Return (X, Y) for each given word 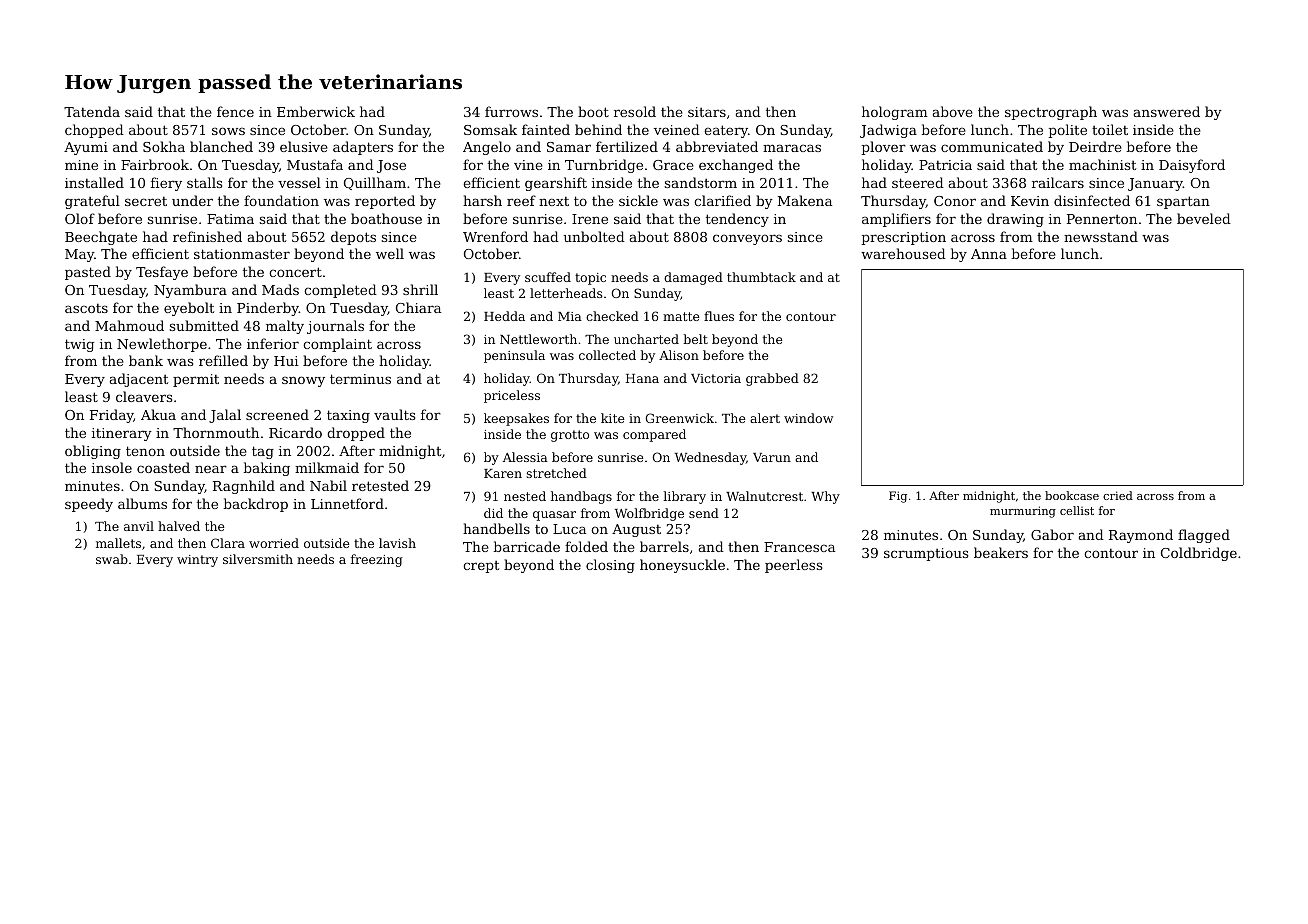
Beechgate (101, 238)
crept (481, 567)
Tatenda (92, 111)
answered (1167, 111)
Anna (989, 254)
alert (765, 418)
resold (635, 111)
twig (79, 345)
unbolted (594, 236)
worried (274, 543)
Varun (772, 457)
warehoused (903, 253)
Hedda (504, 316)
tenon (145, 451)
